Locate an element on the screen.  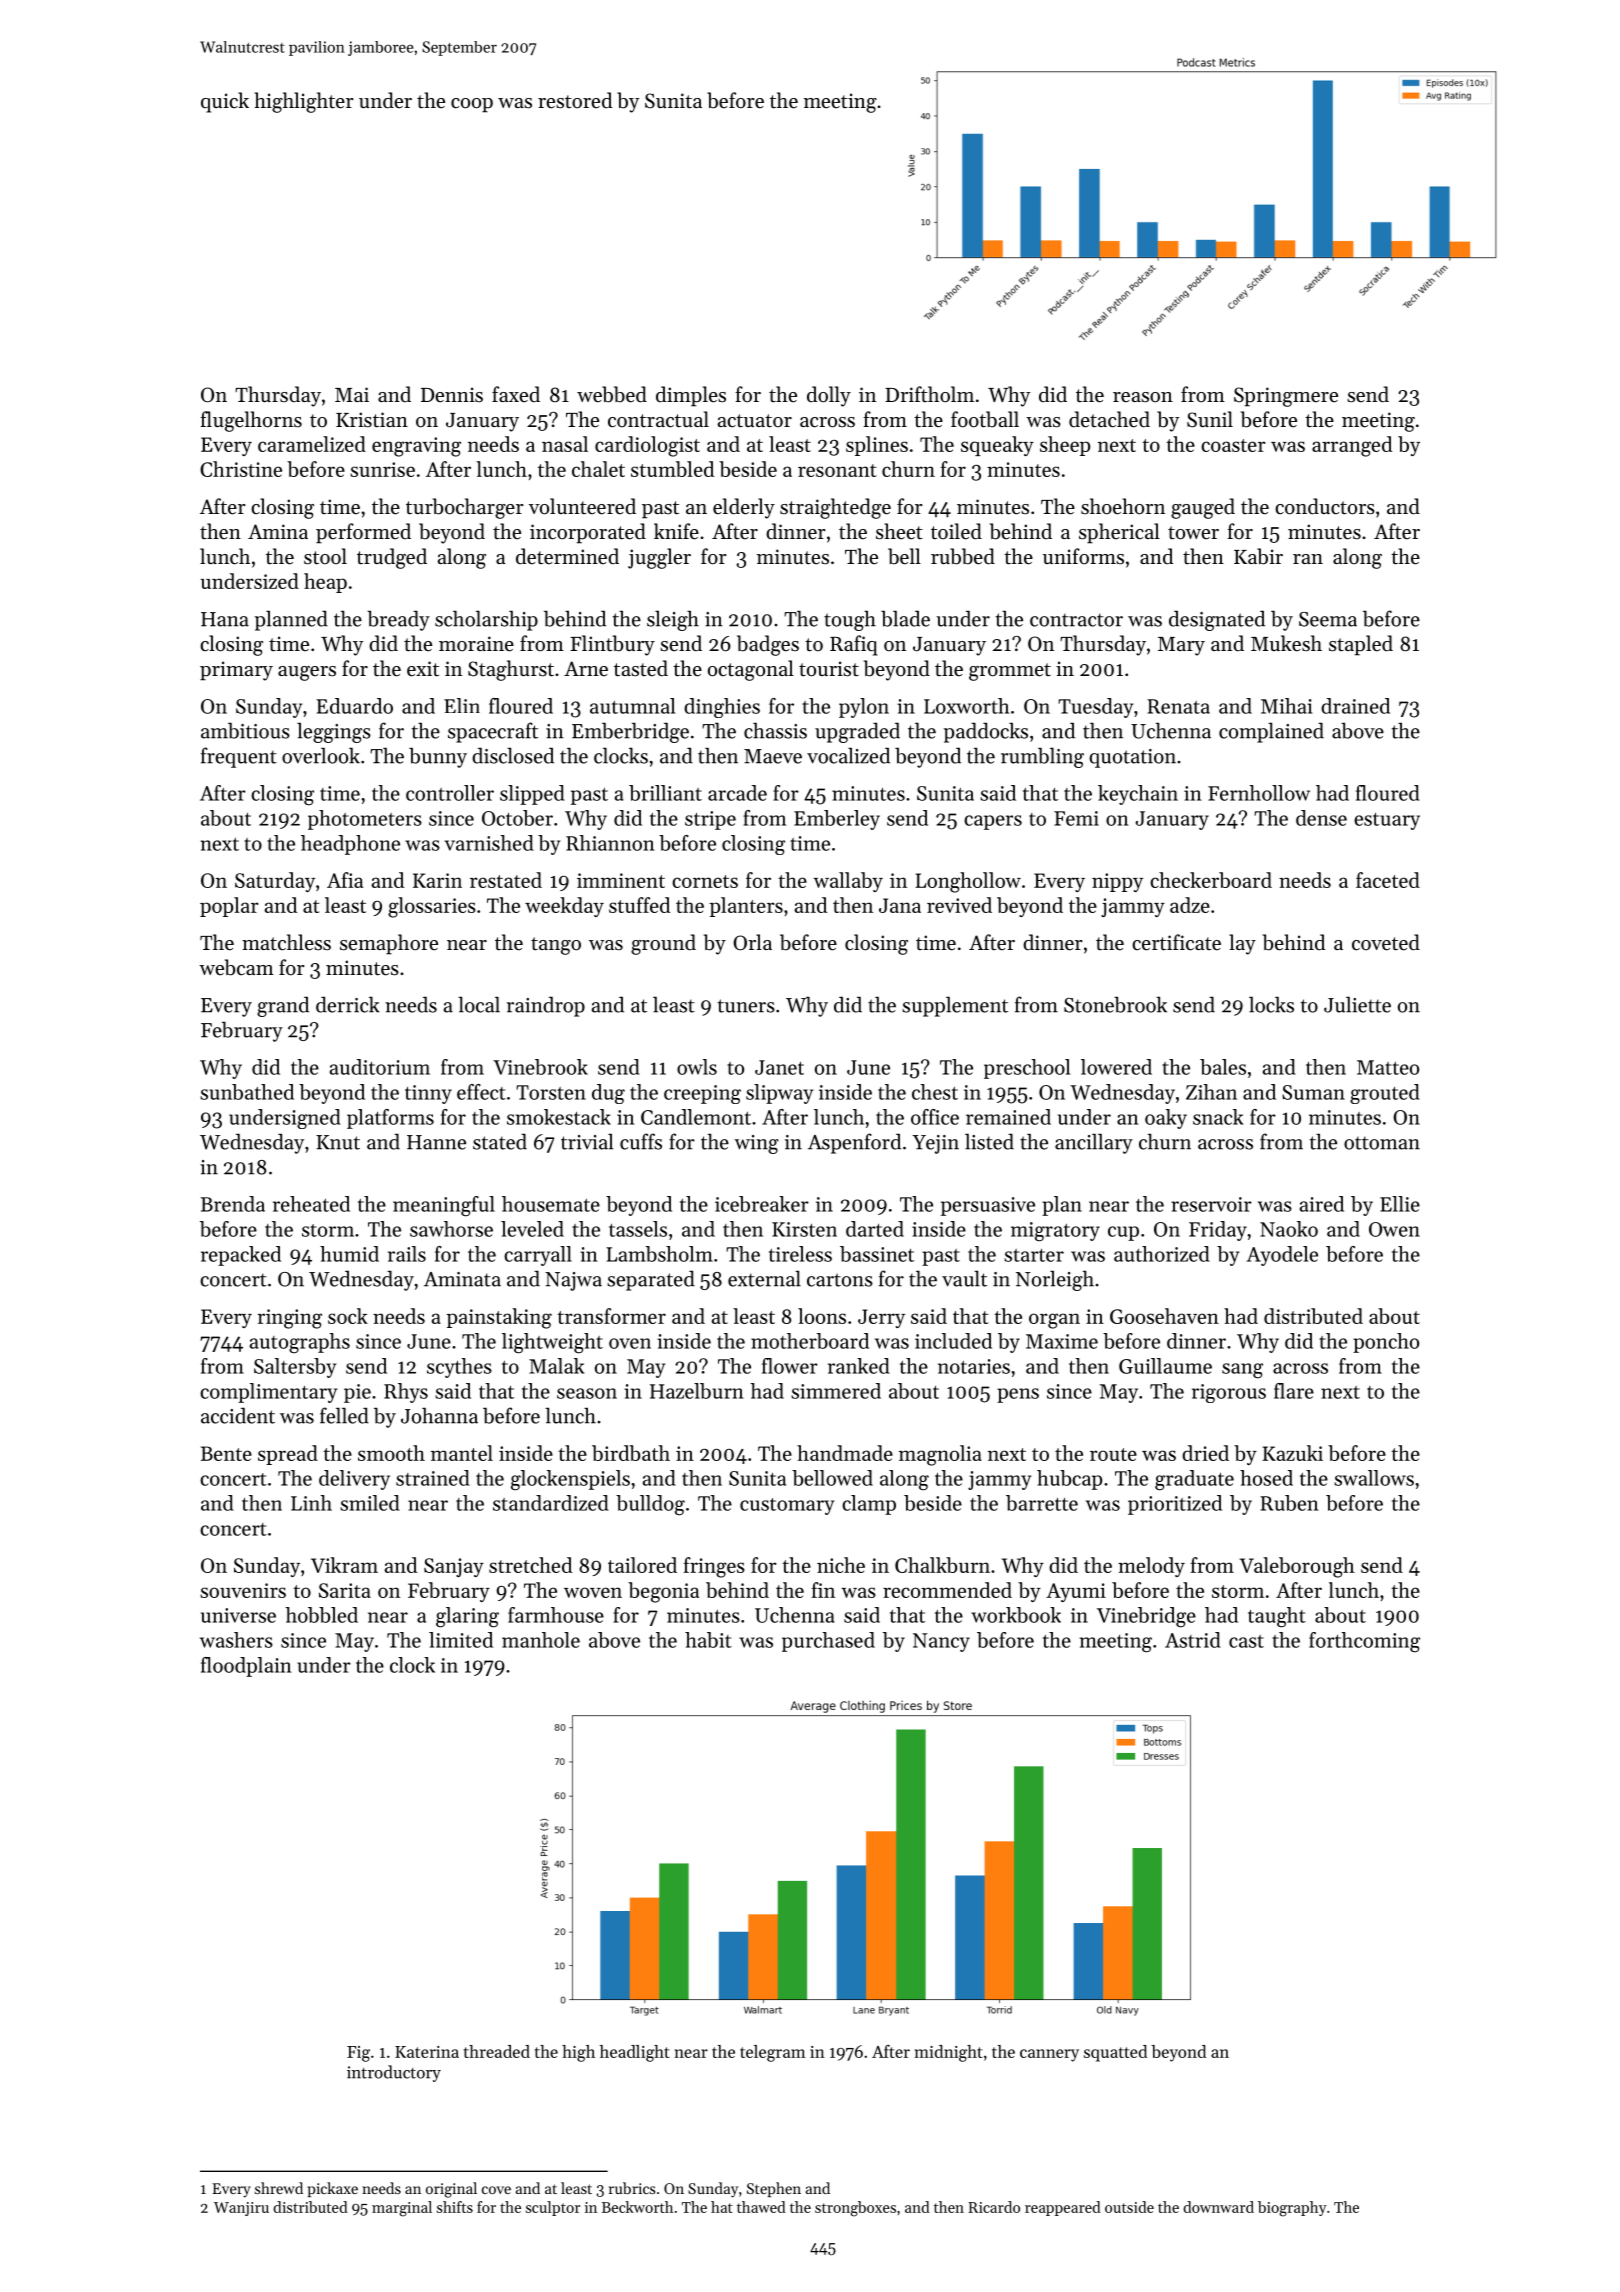
Suman is located at coordinates (1313, 1092).
